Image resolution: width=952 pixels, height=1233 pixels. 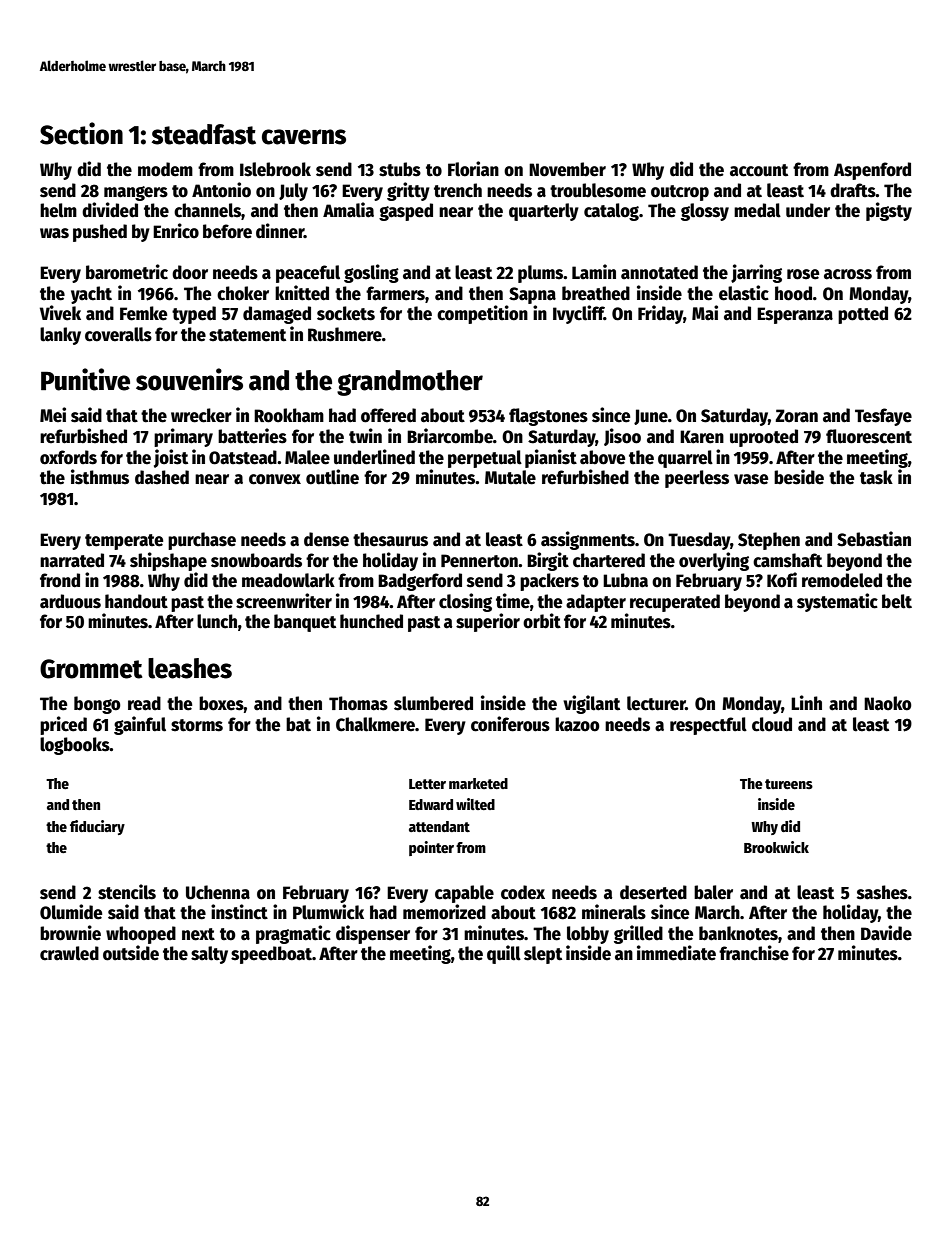 What do you see at coordinates (806, 702) in the screenshot?
I see `Linh` at bounding box center [806, 702].
